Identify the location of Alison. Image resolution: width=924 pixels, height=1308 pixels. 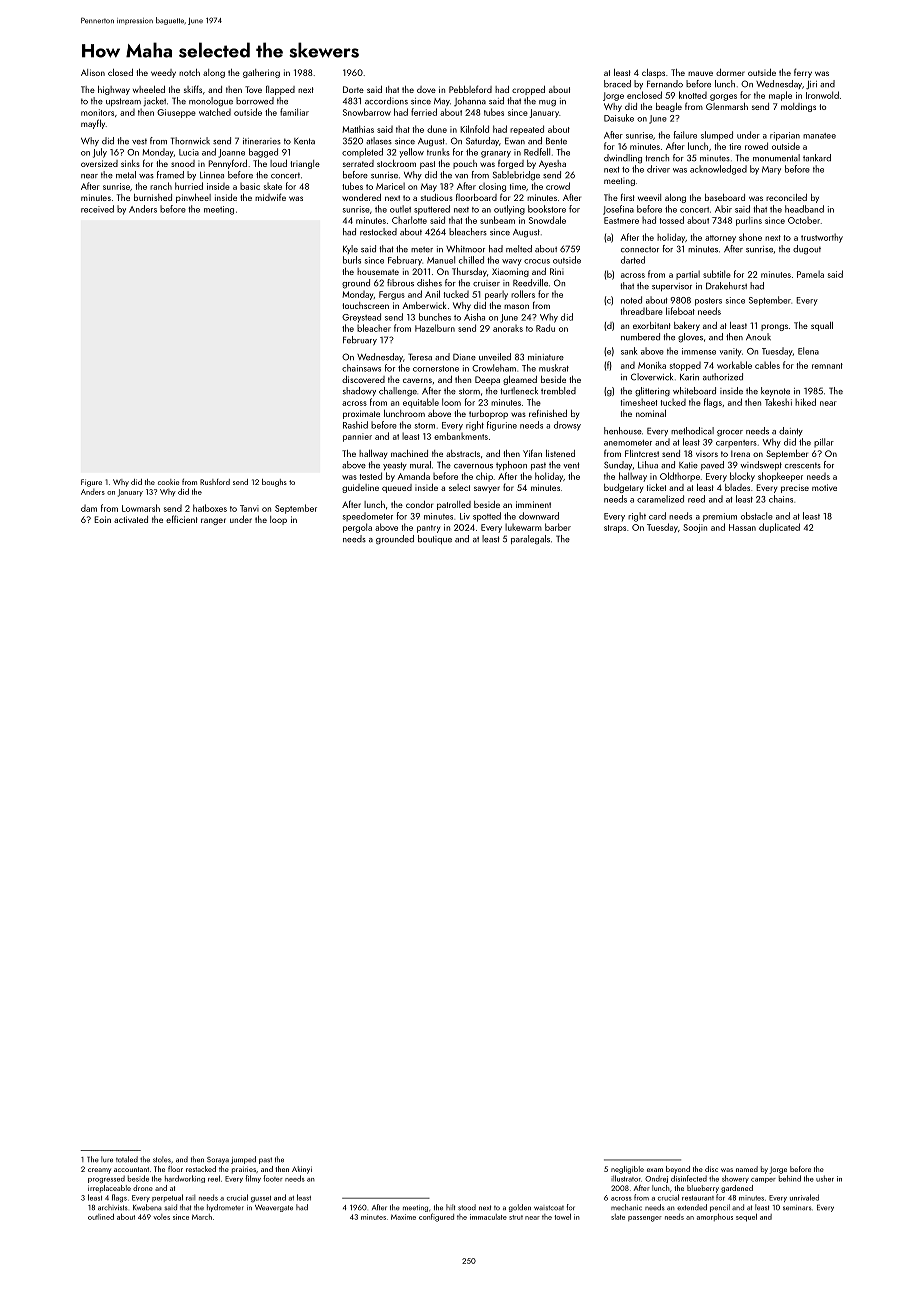
(93, 72).
